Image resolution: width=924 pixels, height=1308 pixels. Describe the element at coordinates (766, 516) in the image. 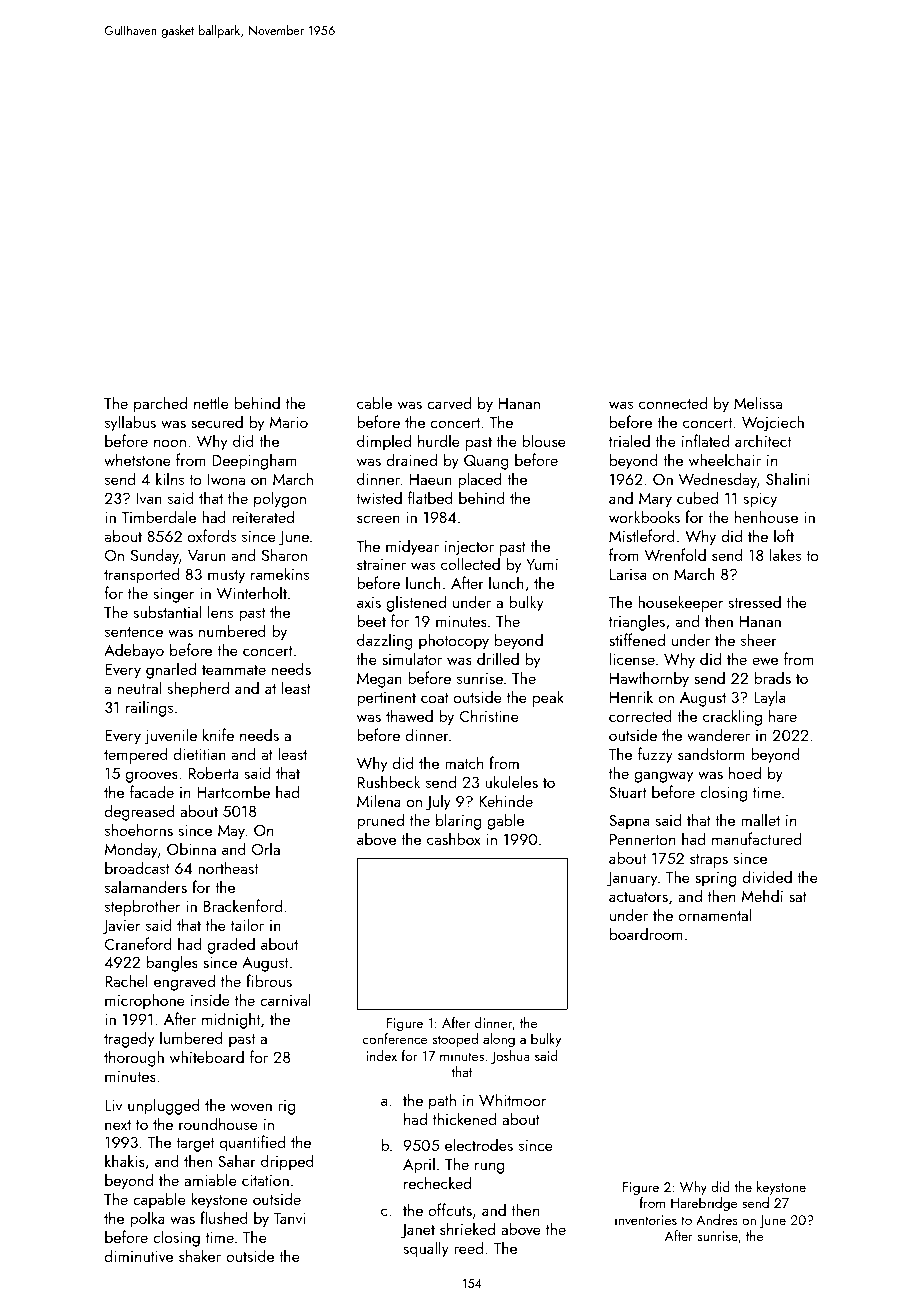

I see `henhouse` at that location.
